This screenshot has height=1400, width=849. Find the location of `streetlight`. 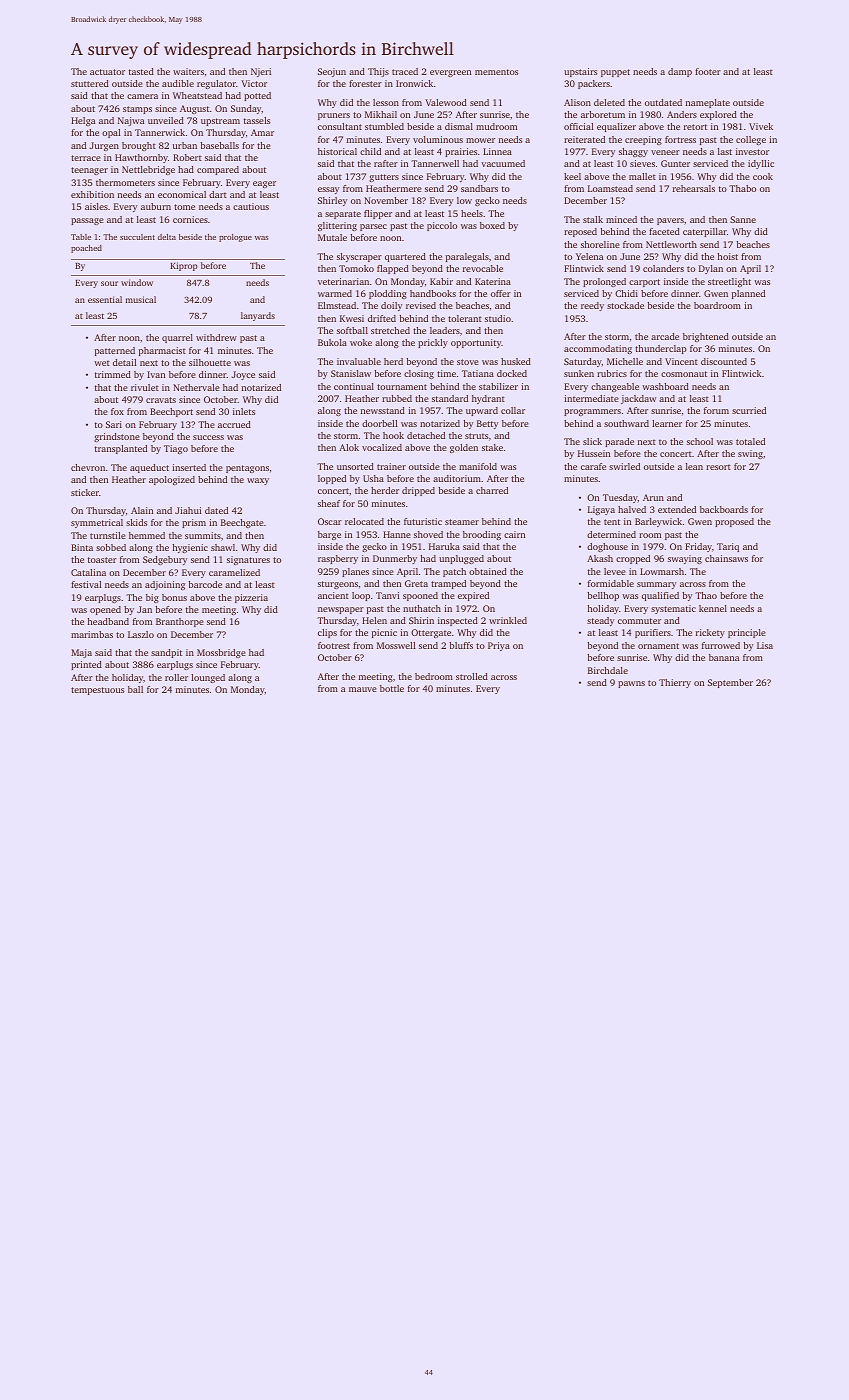

streetlight is located at coordinates (729, 282).
